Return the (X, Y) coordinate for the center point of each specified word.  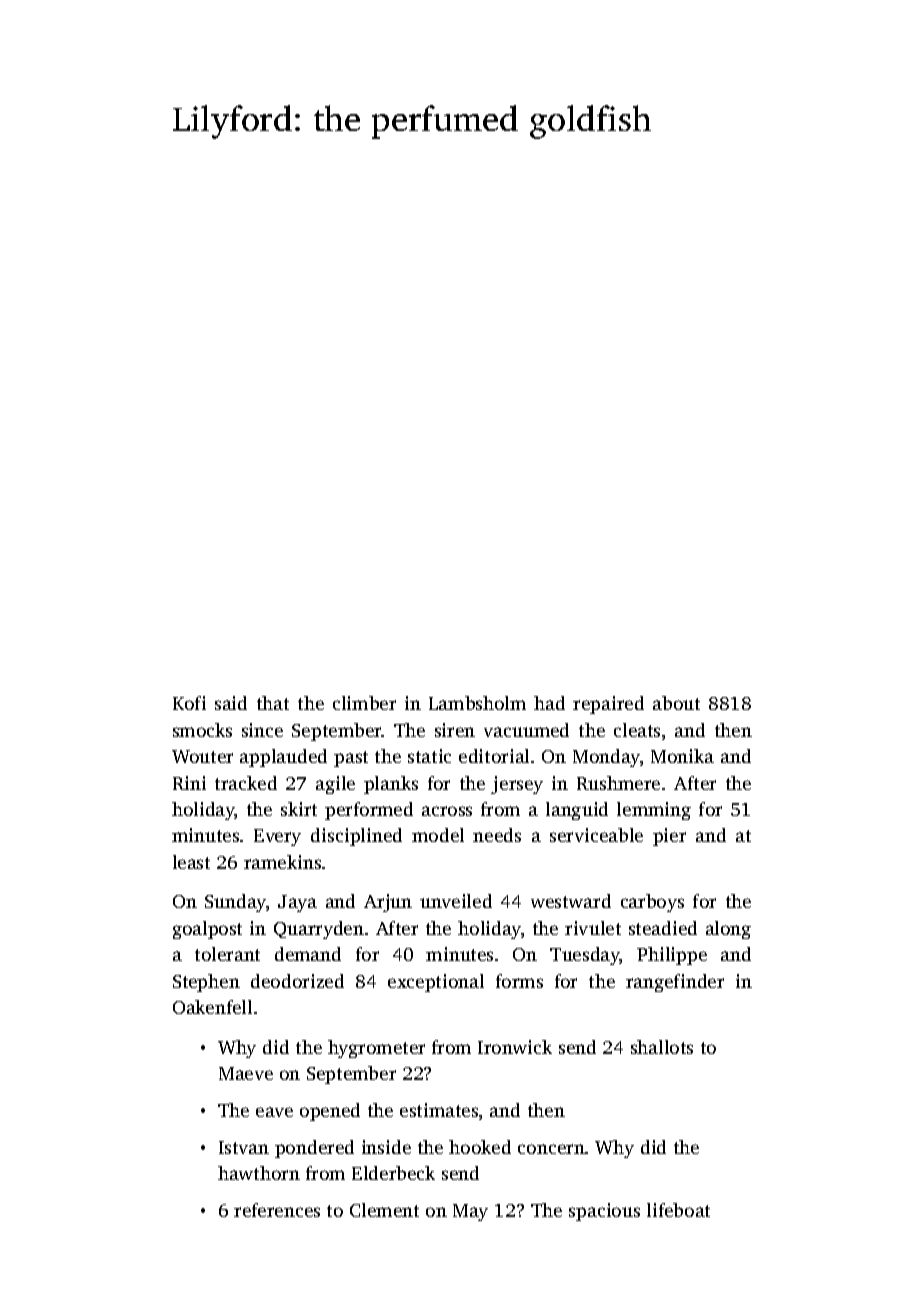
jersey (517, 785)
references (277, 1210)
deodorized (297, 981)
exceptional (436, 983)
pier (669, 837)
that (273, 703)
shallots (662, 1047)
